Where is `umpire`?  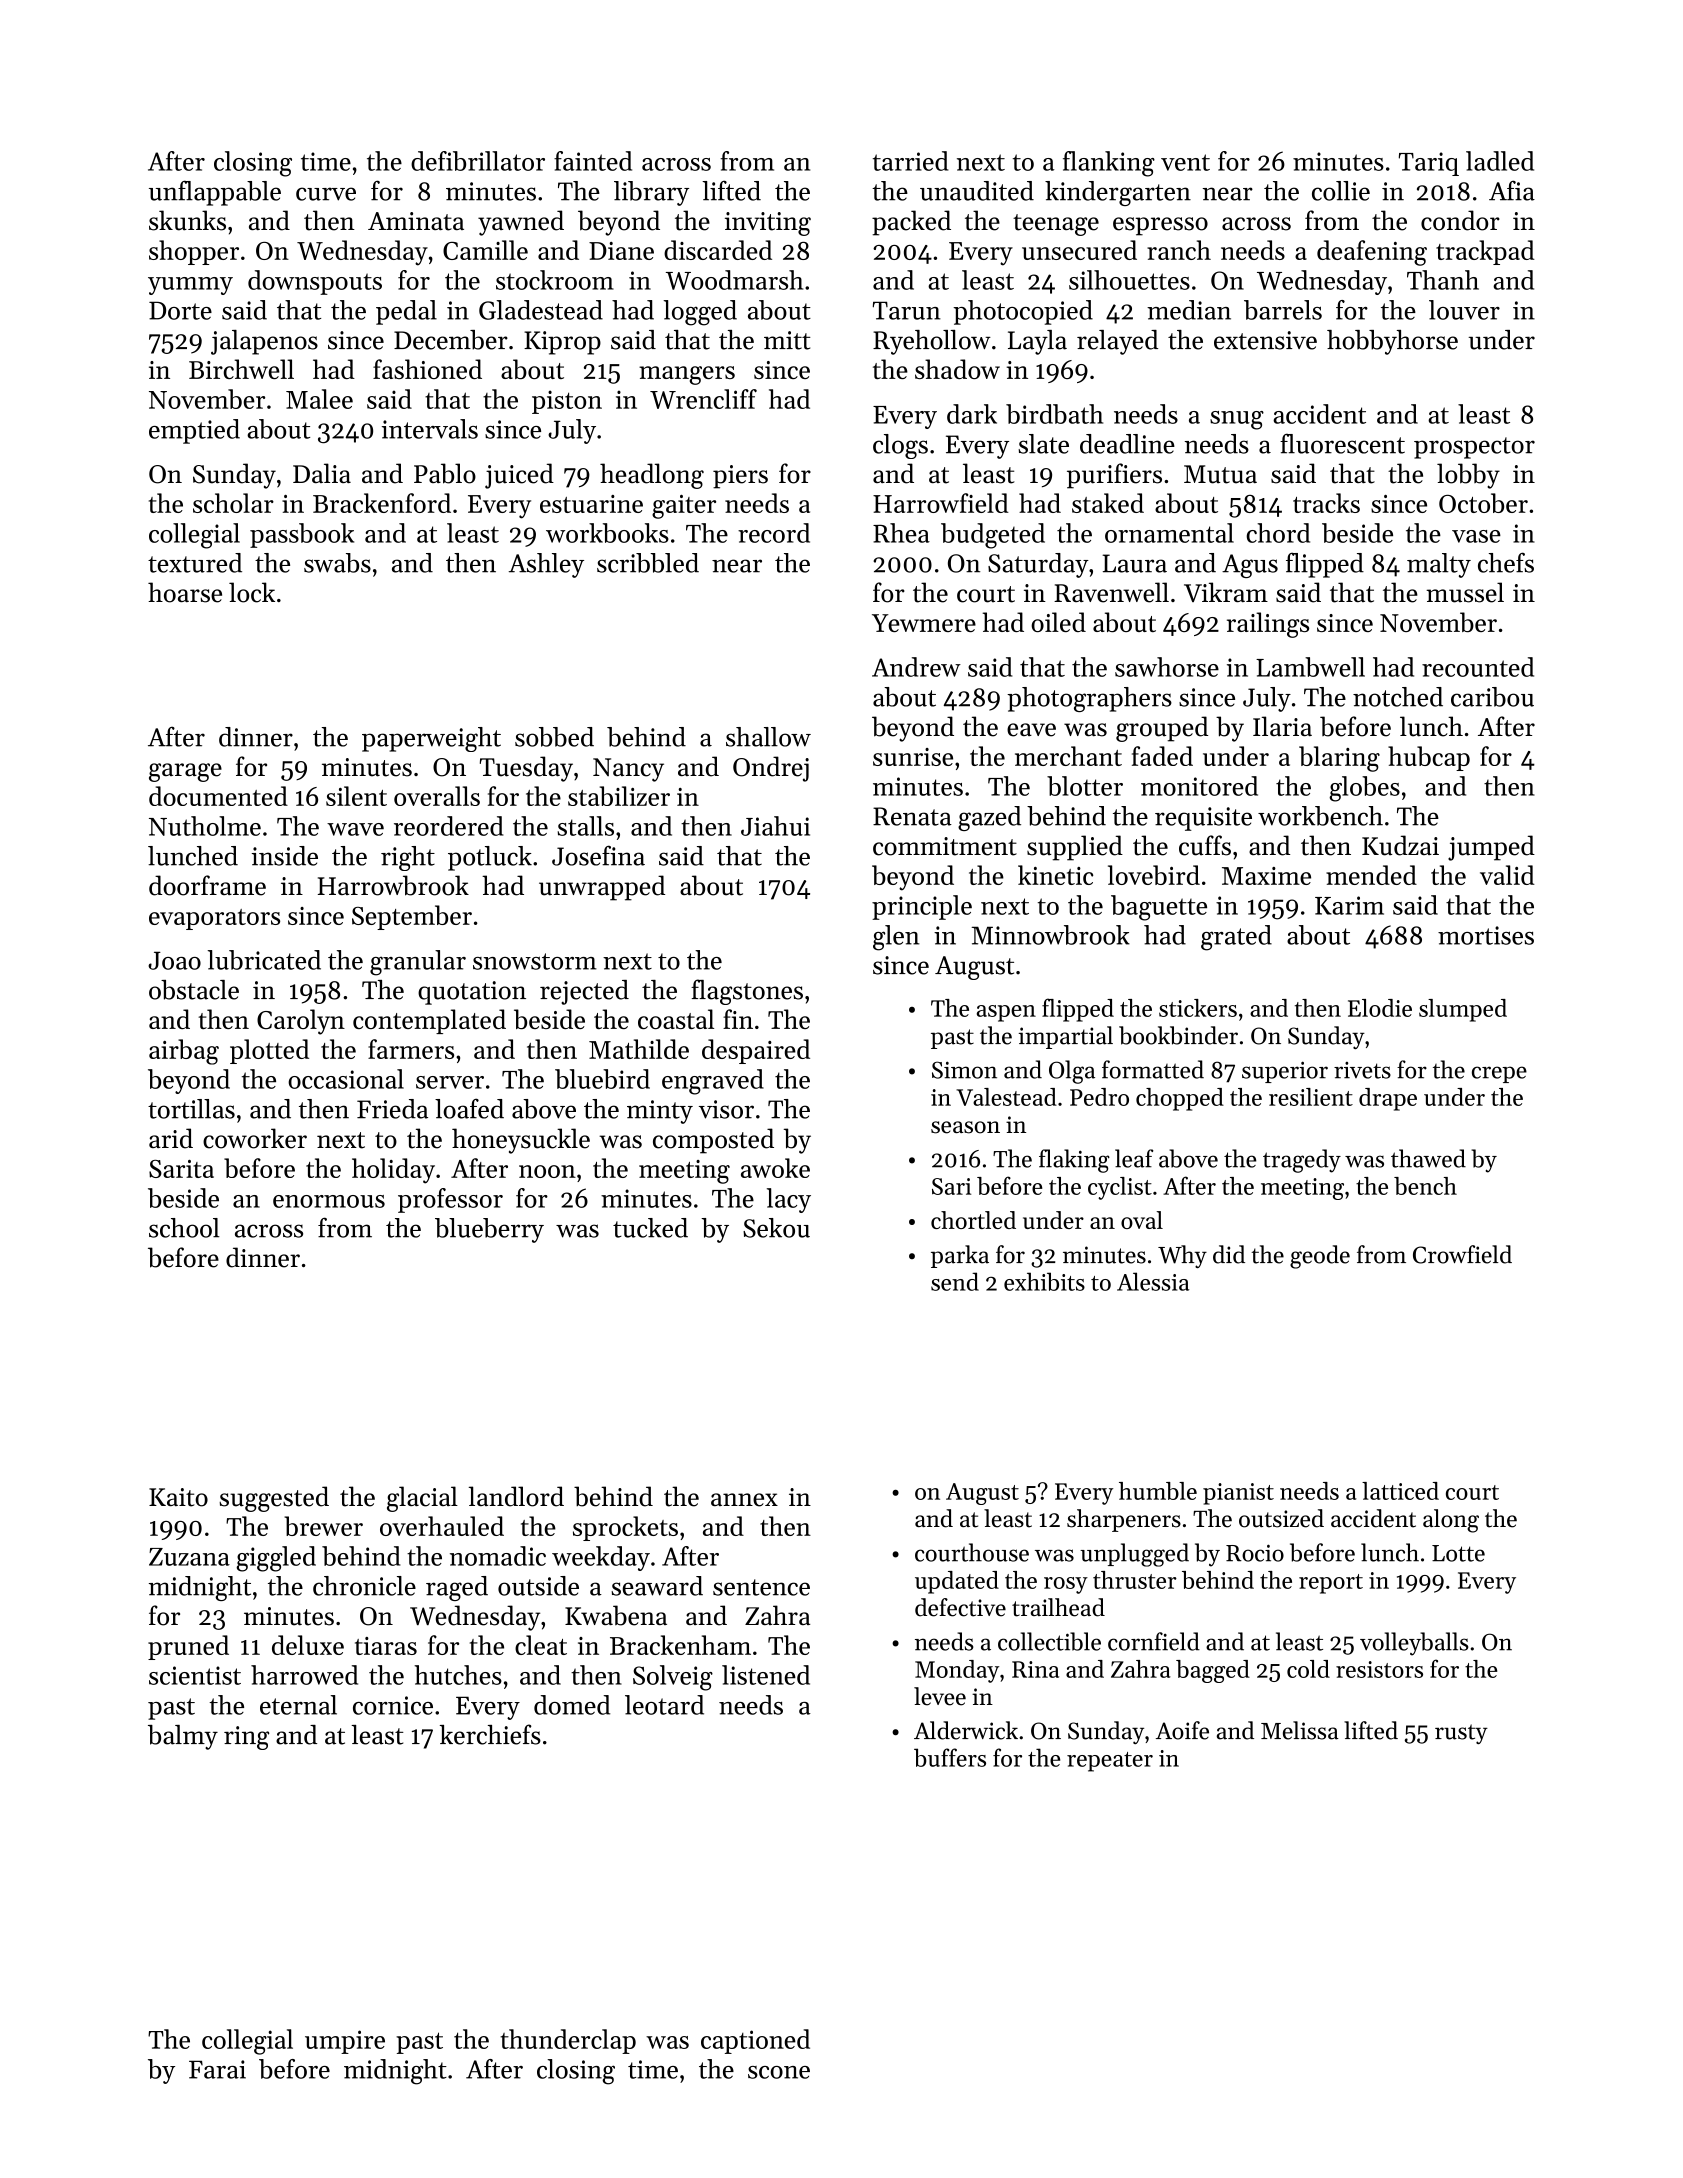 umpire is located at coordinates (345, 2042).
